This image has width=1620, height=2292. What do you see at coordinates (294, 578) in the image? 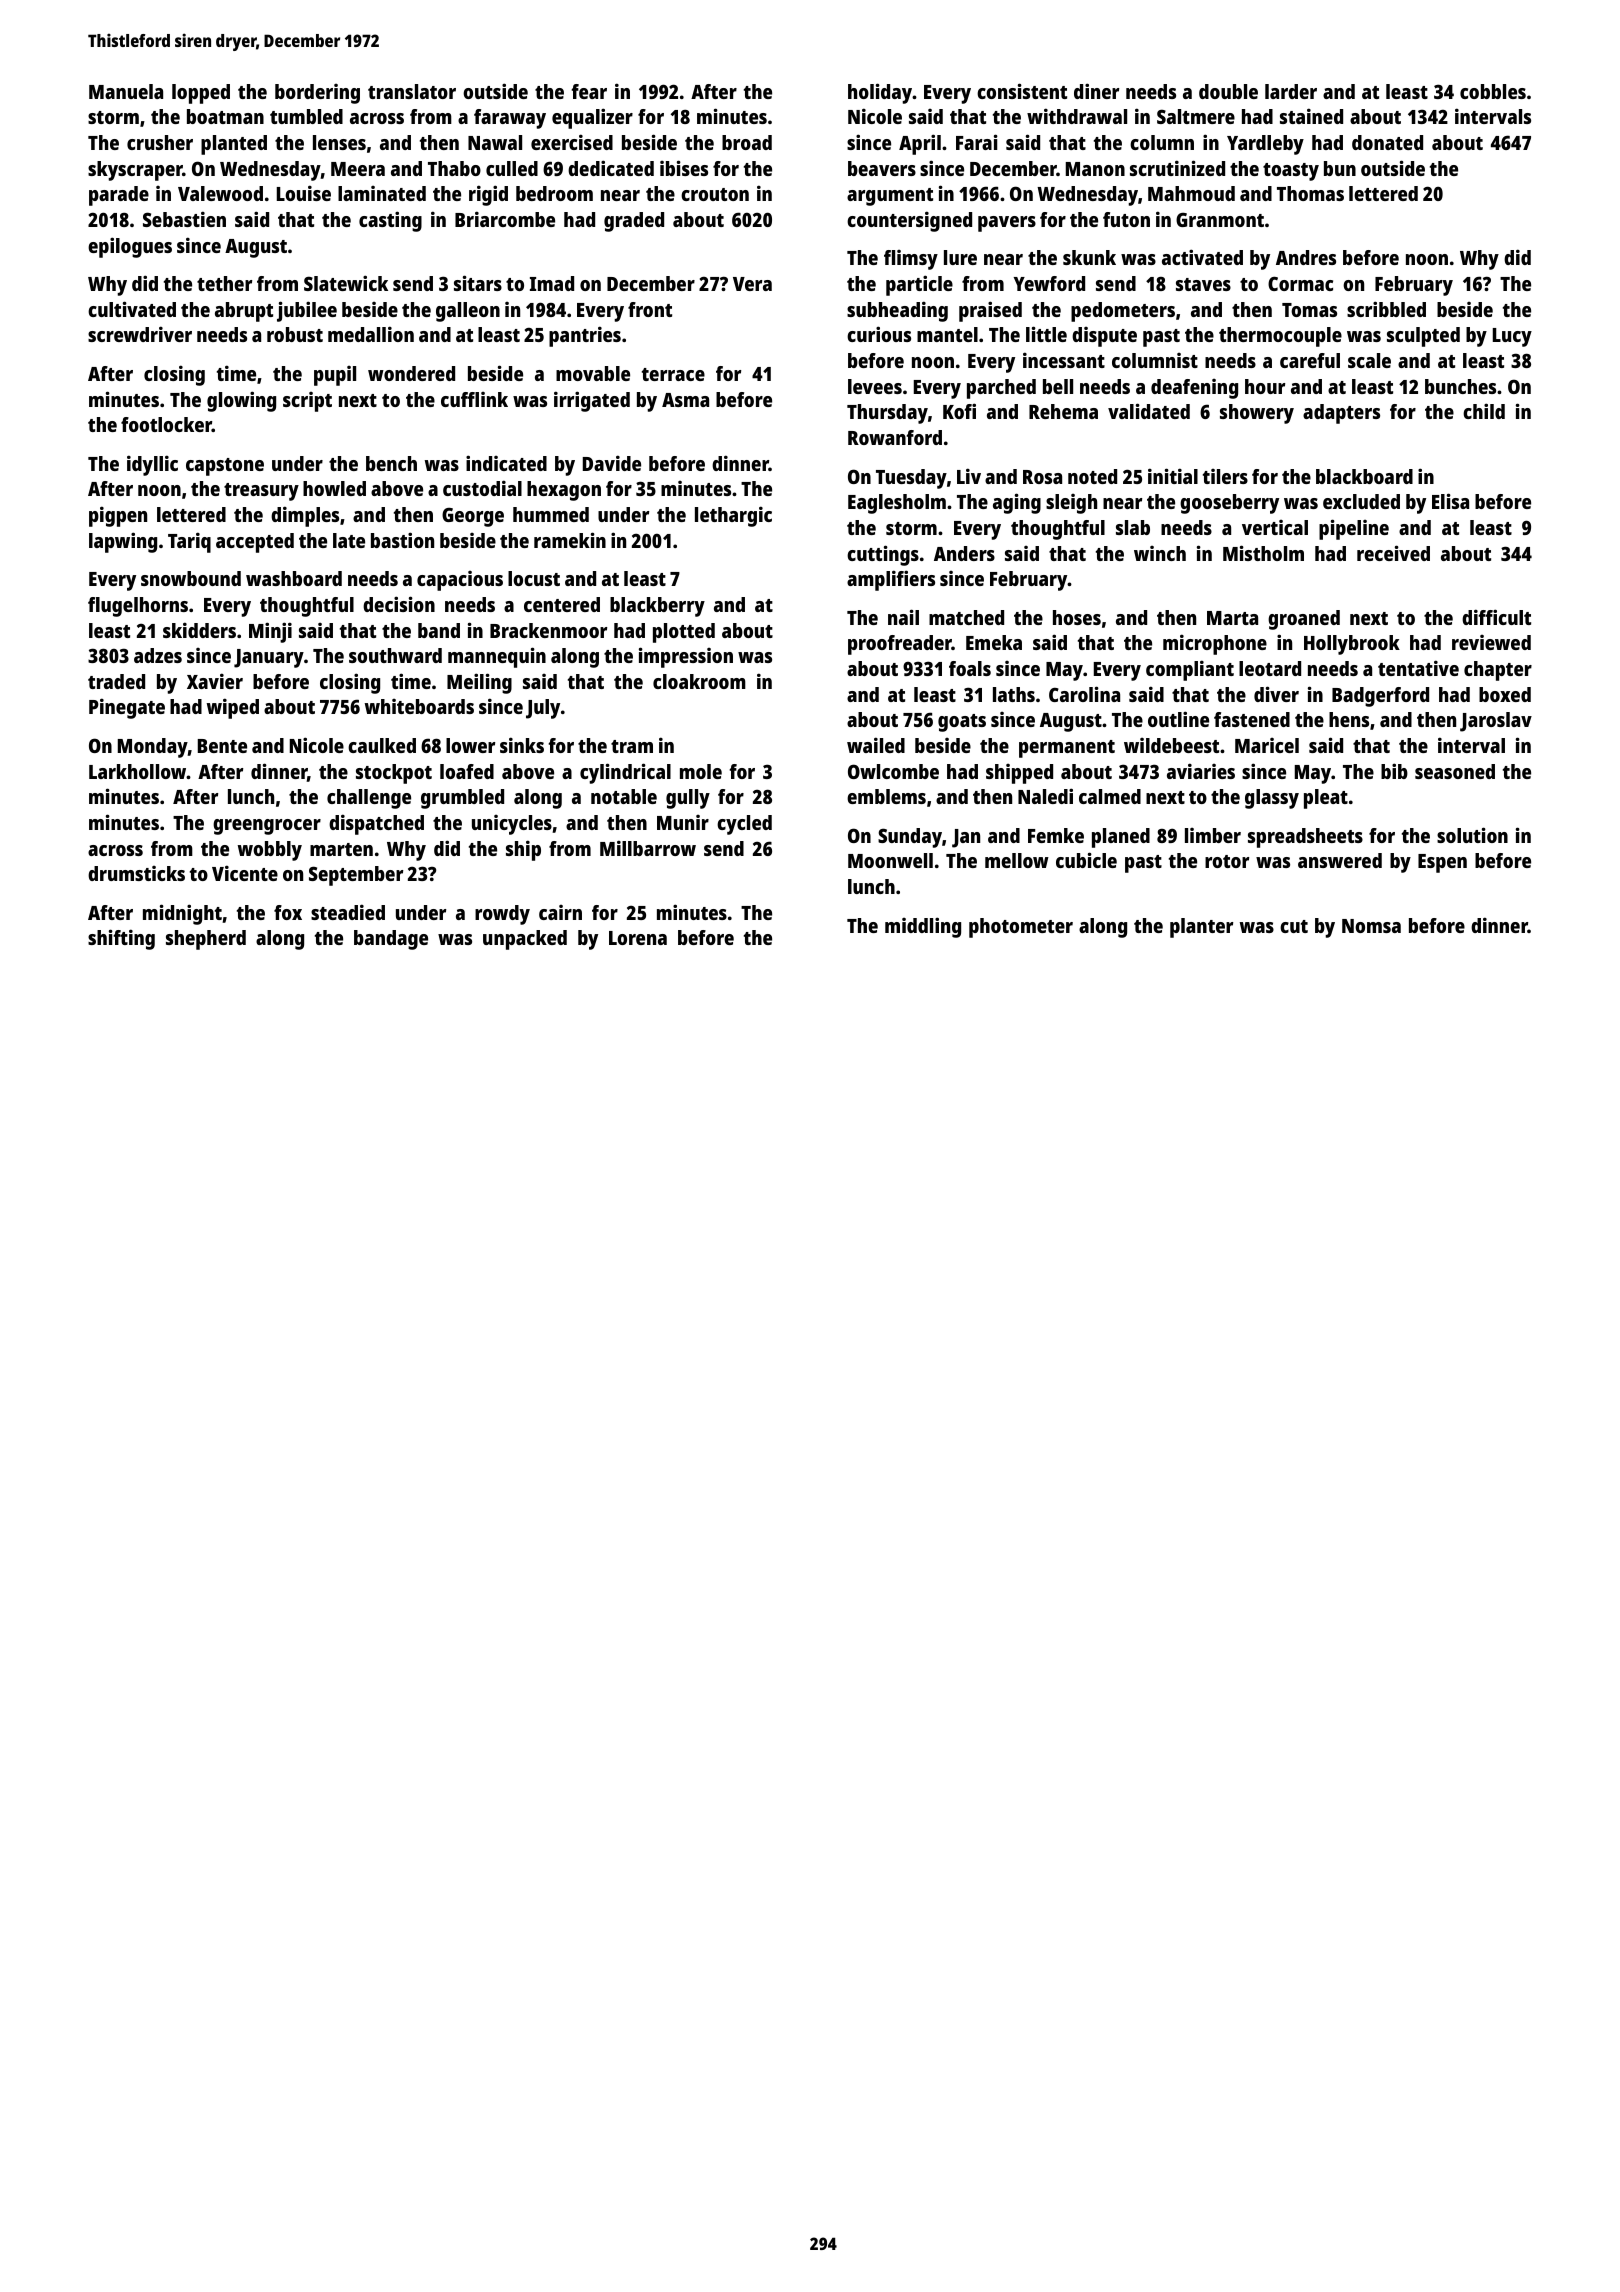
I see `washboard` at bounding box center [294, 578].
